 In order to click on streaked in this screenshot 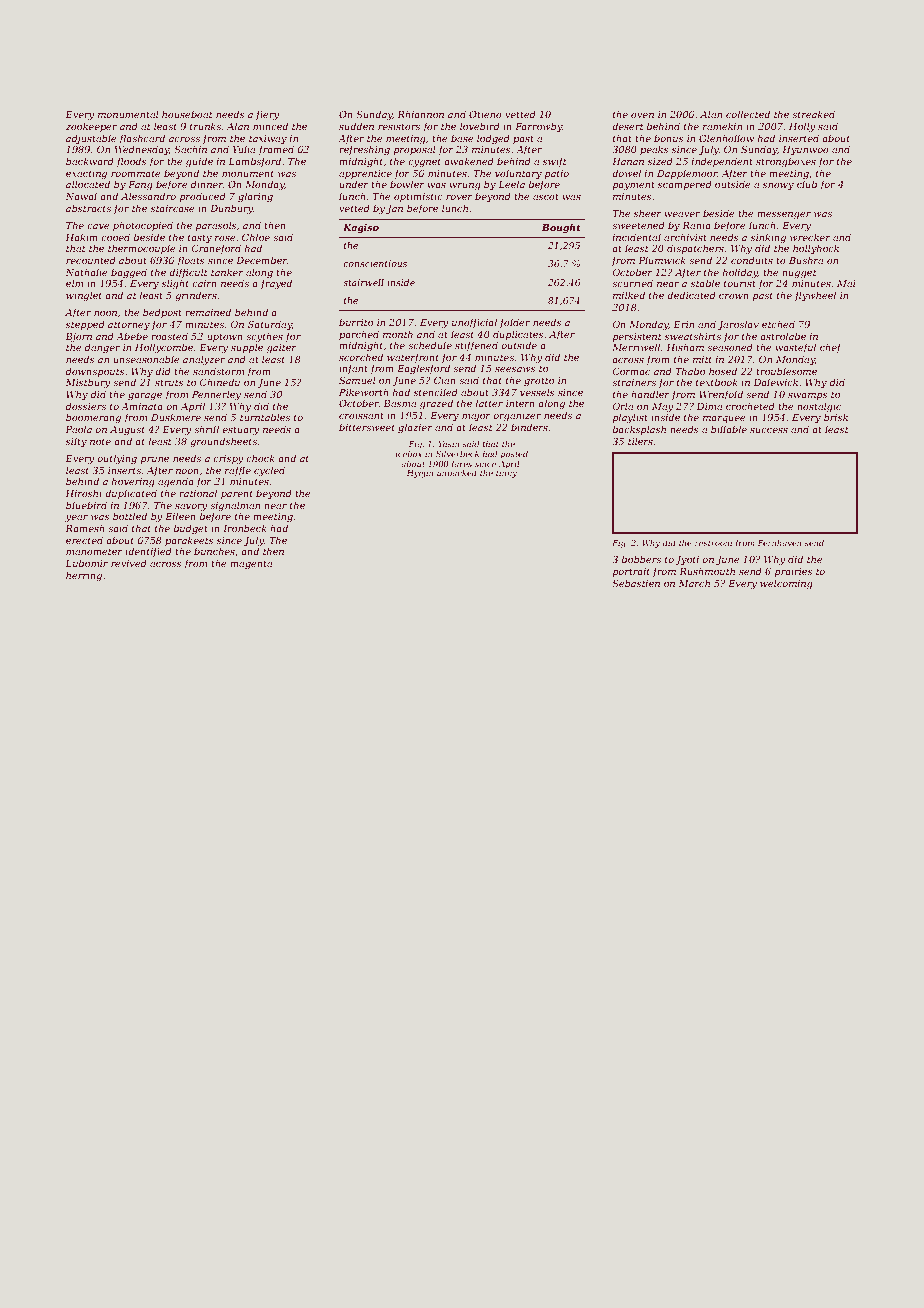, I will do `click(813, 114)`.
